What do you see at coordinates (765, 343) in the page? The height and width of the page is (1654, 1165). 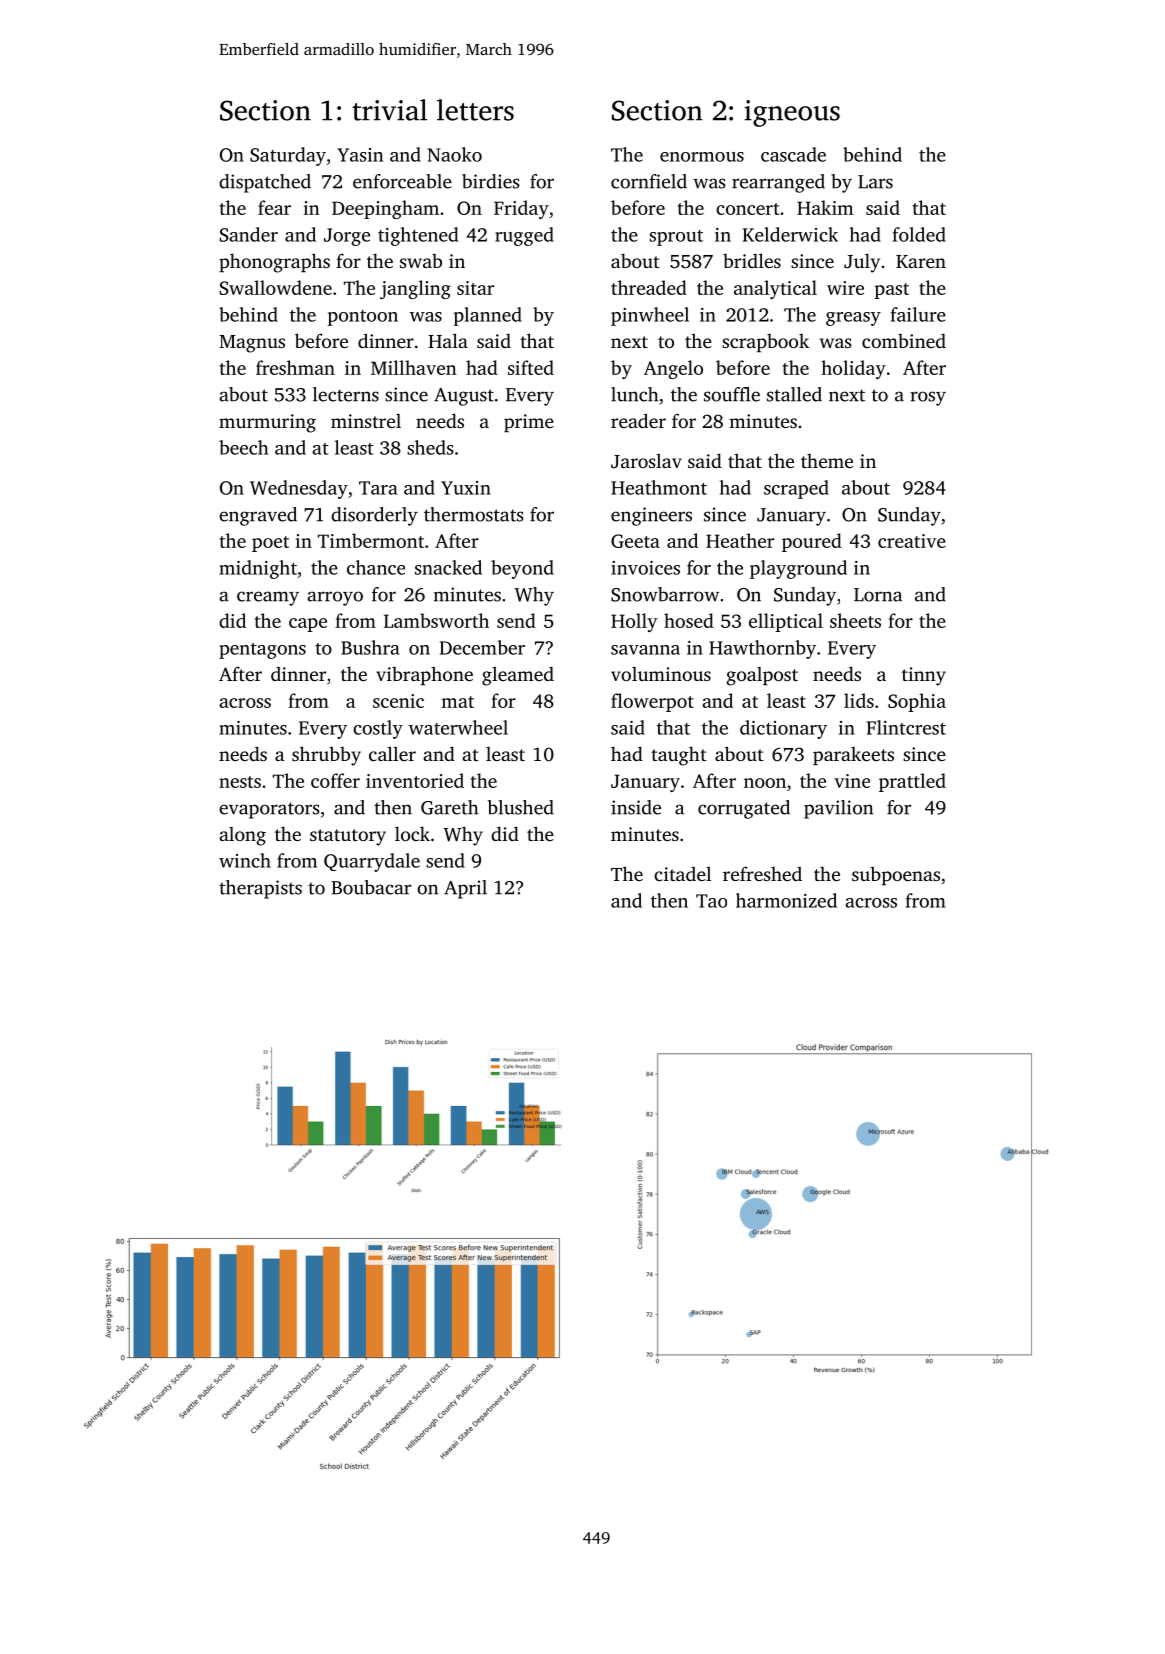 I see `scrapbook` at bounding box center [765, 343].
